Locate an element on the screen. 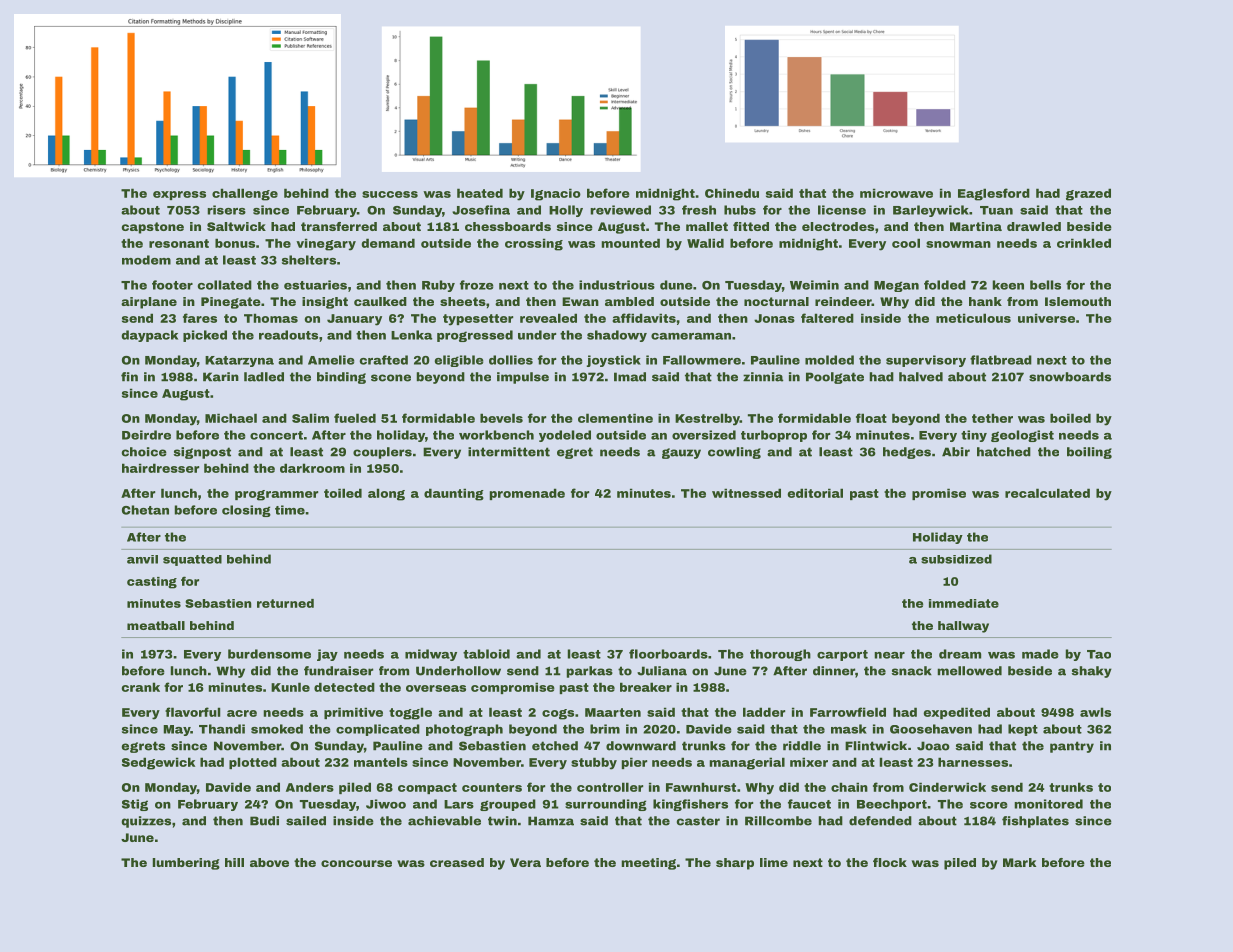 The image size is (1233, 952). floorboards is located at coordinates (668, 654).
